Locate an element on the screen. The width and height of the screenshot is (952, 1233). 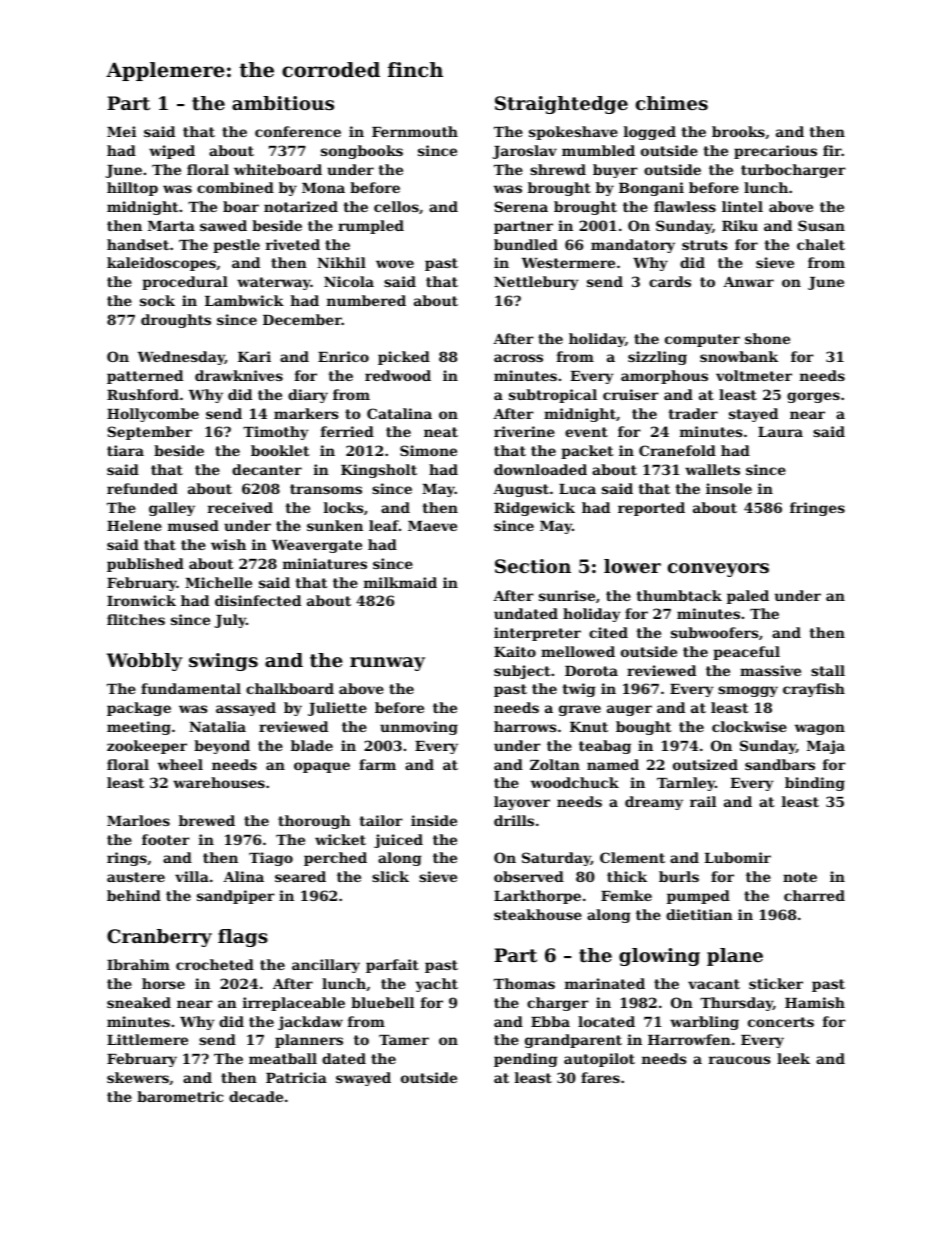
picked is located at coordinates (404, 358).
